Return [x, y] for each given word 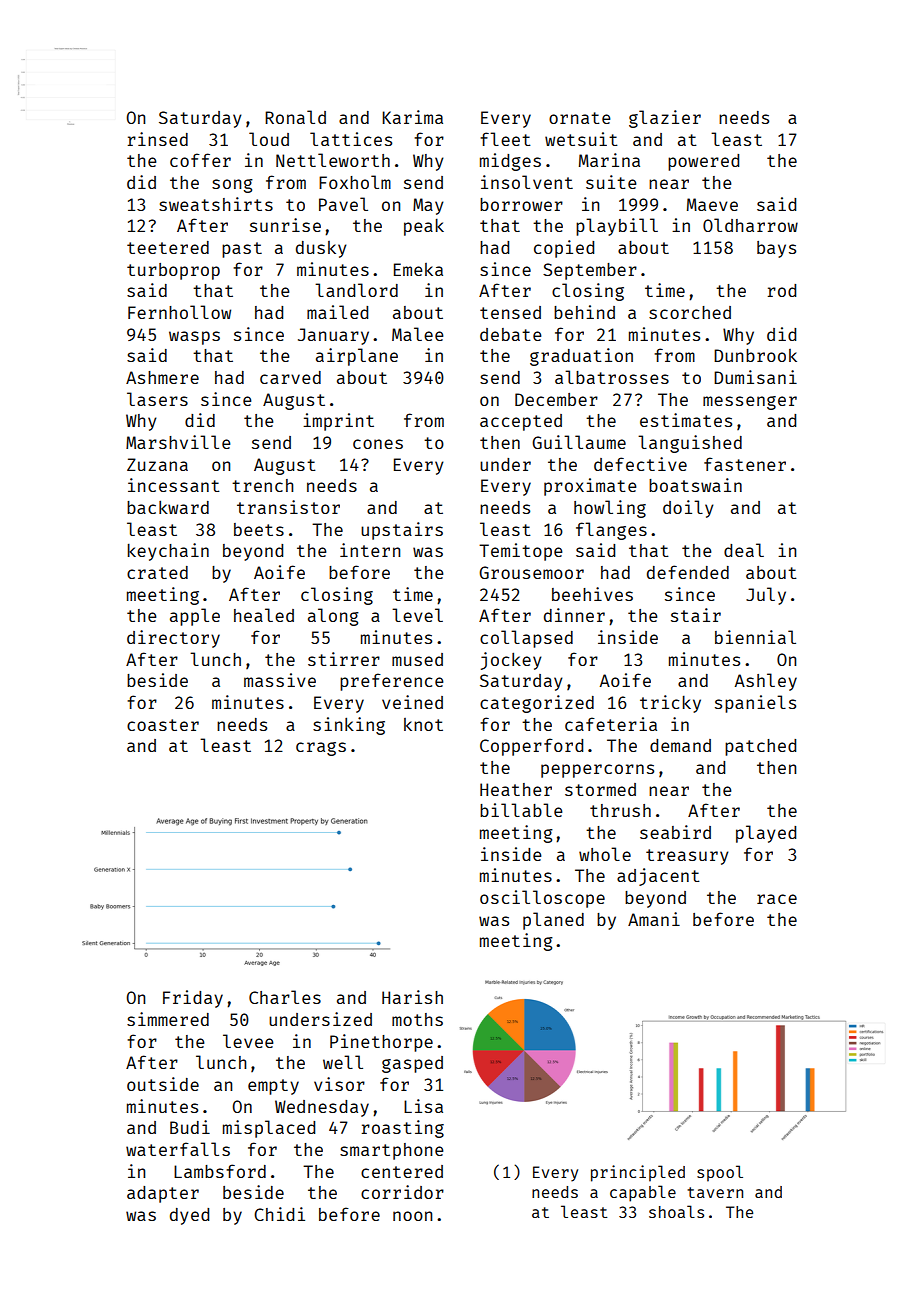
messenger [750, 403]
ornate [580, 118]
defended [688, 572]
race [777, 899]
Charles [285, 997]
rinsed [158, 139]
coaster [163, 725]
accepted [521, 422]
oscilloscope [542, 899]
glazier [665, 119]
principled [638, 1173]
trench [262, 485]
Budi [190, 1127]
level [417, 615]
